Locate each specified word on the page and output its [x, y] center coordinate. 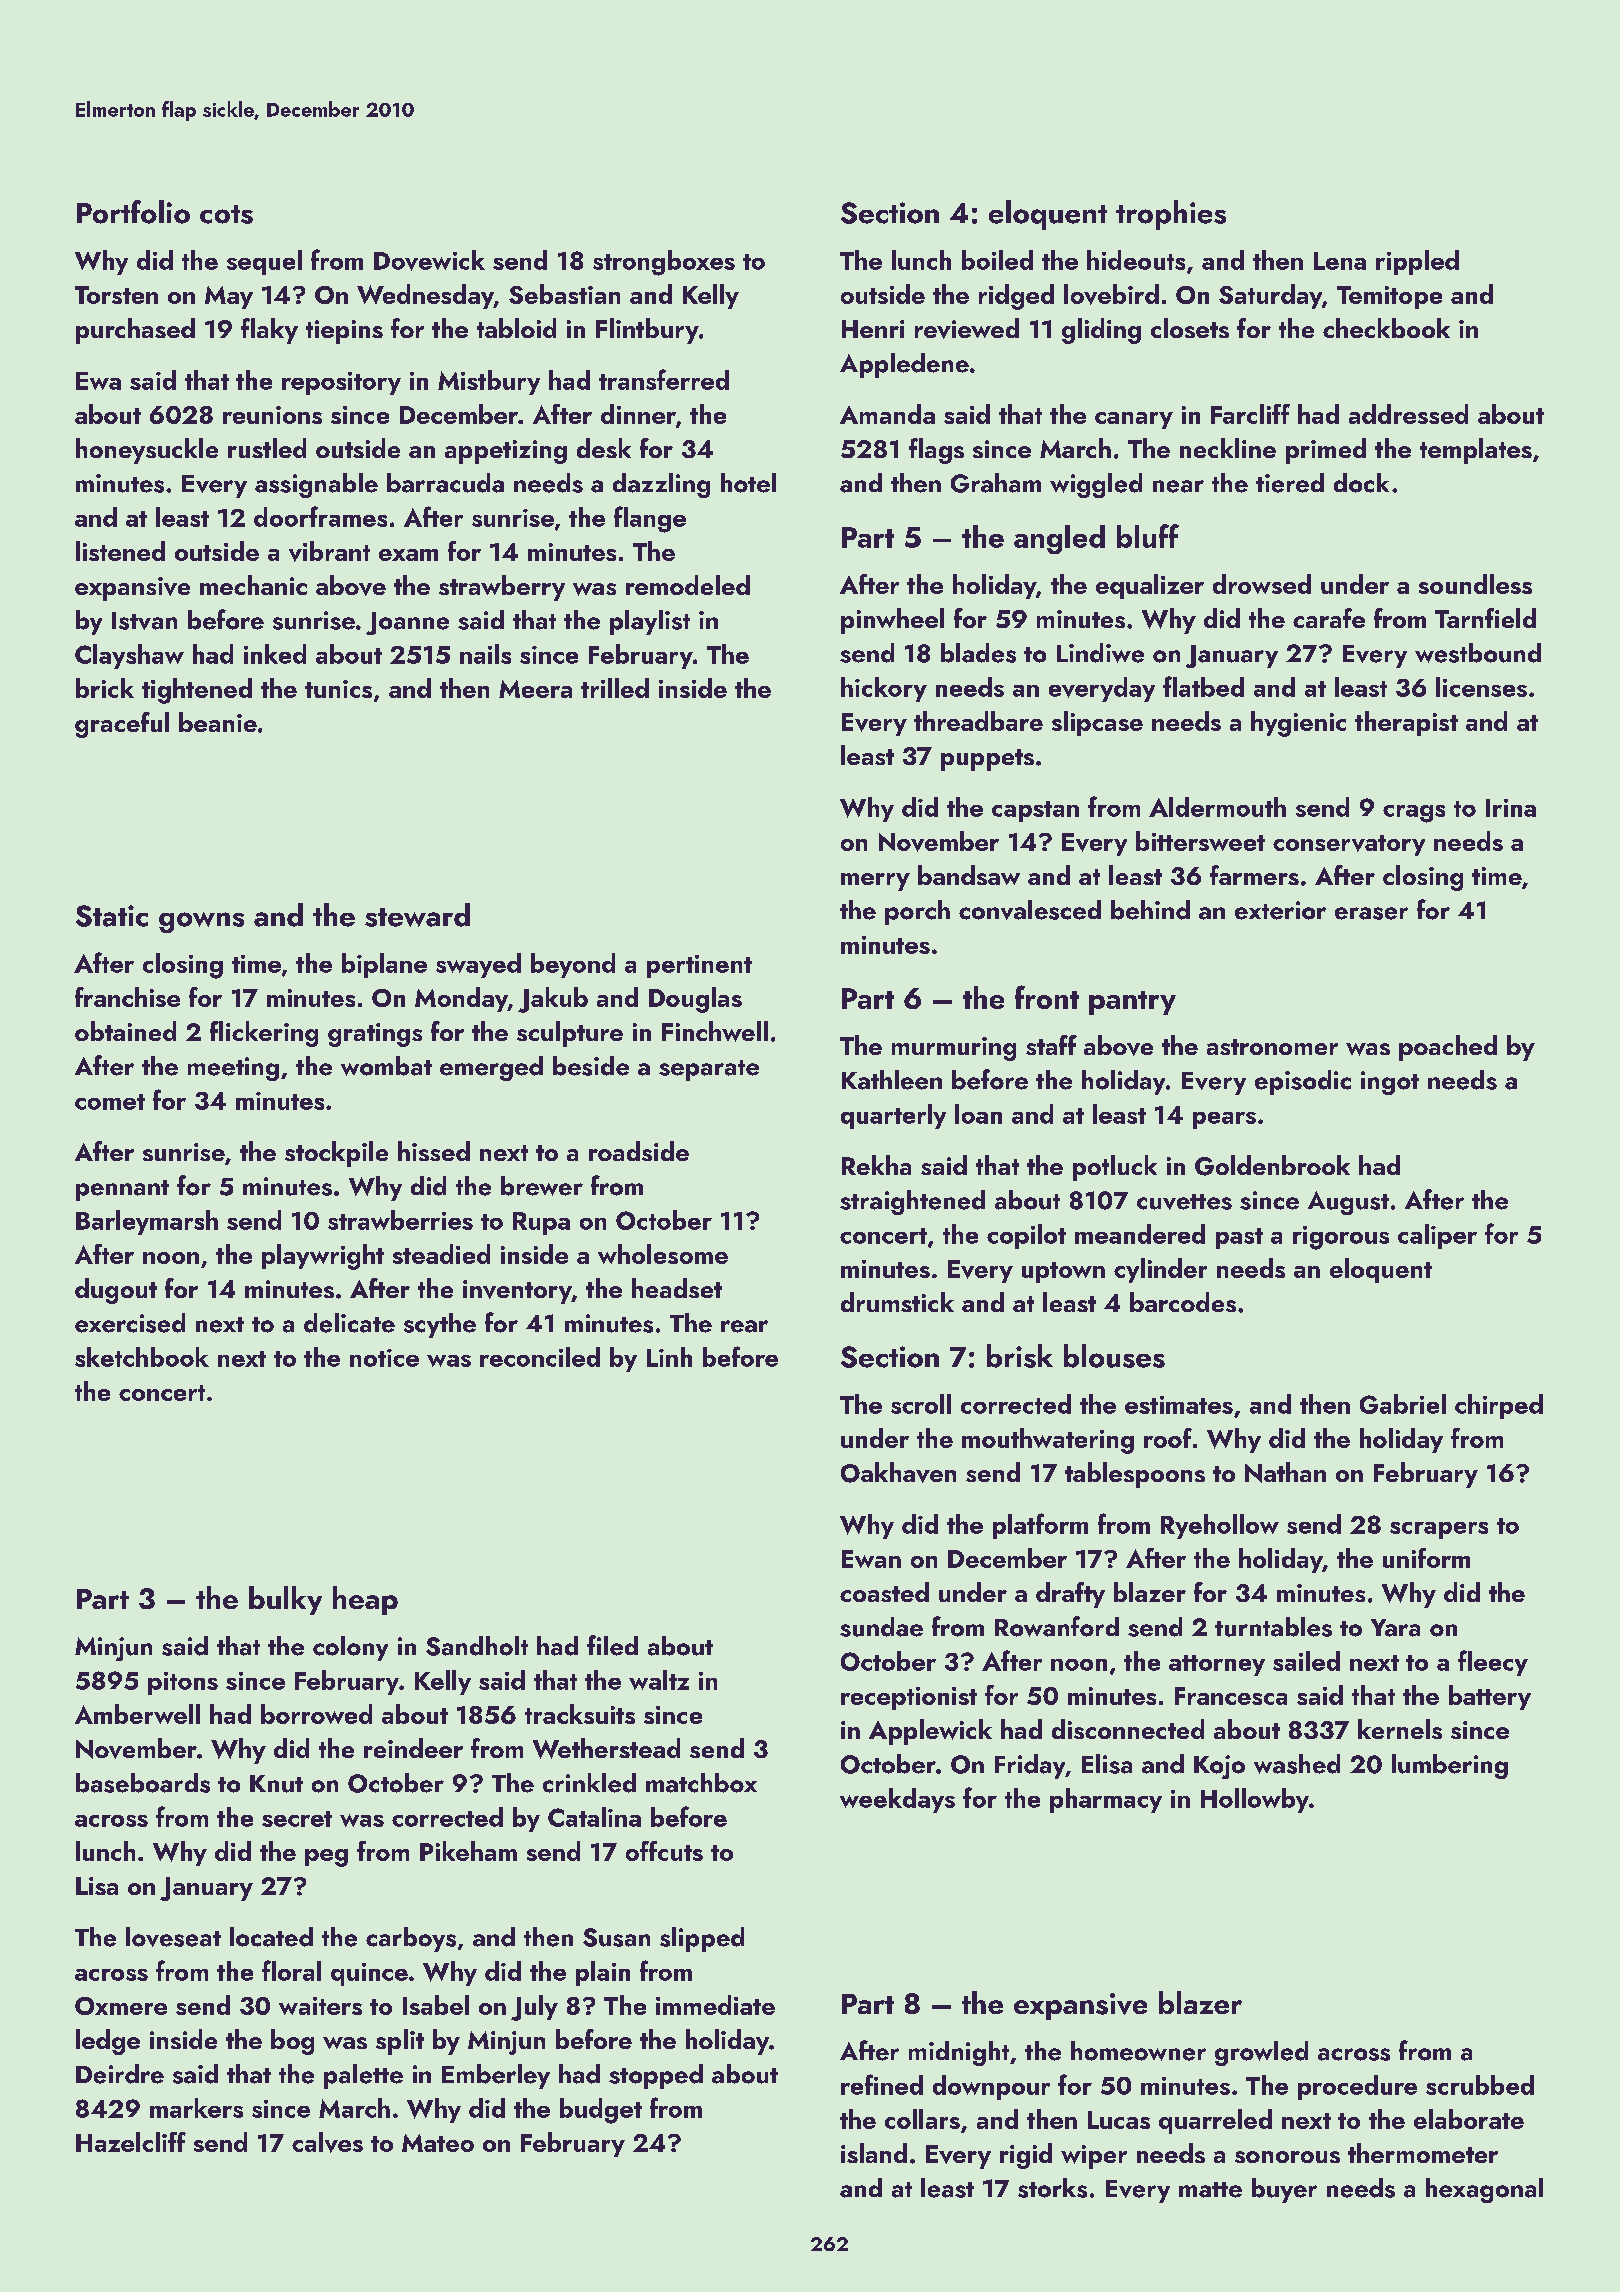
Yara [1395, 1628]
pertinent [699, 966]
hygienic [1298, 724]
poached [1448, 1048]
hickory [884, 689]
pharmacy [1106, 1800]
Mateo [438, 2143]
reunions [272, 415]
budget [601, 2111]
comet [110, 1102]
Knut [276, 1784]
